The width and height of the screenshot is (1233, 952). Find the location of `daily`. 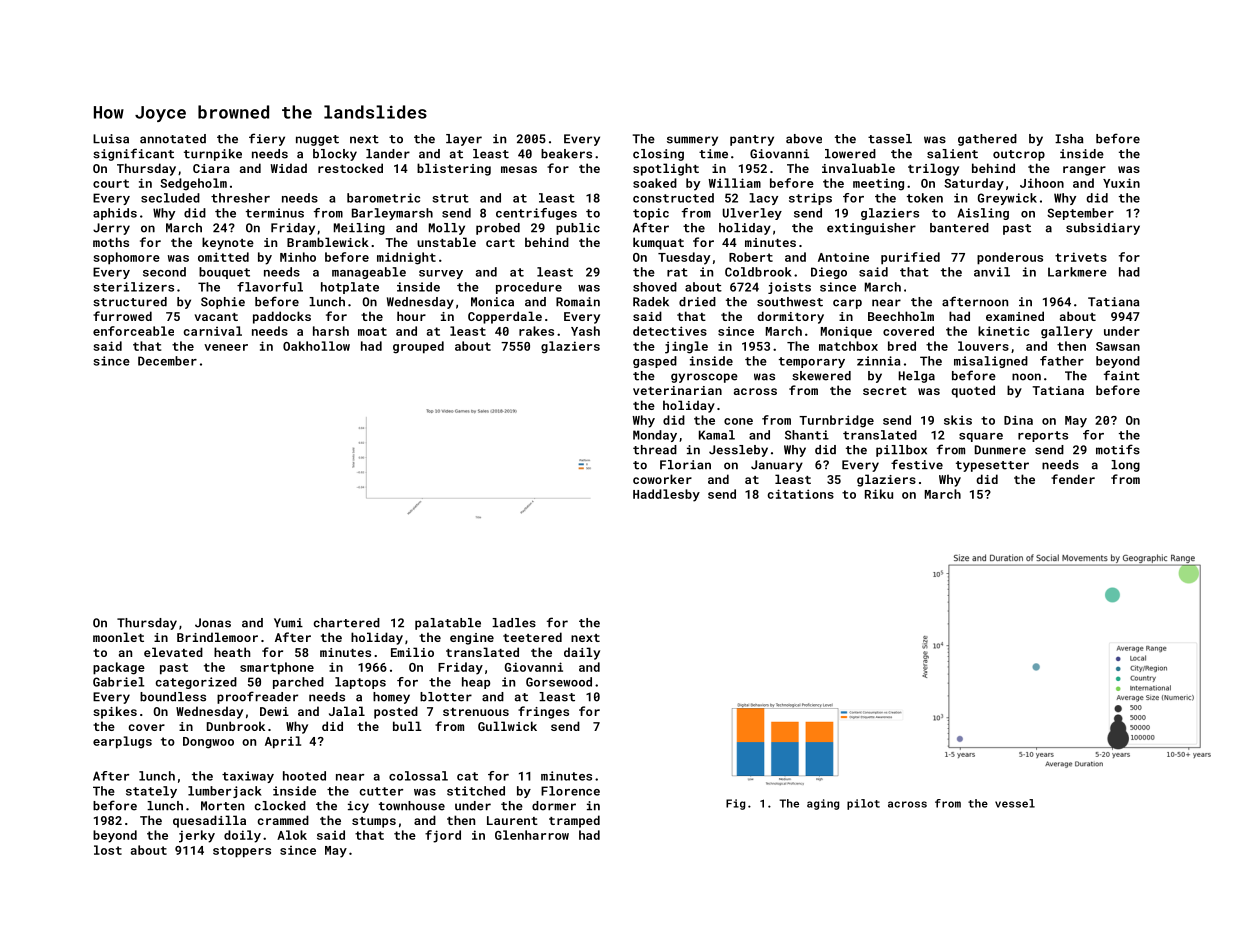

daily is located at coordinates (582, 653).
